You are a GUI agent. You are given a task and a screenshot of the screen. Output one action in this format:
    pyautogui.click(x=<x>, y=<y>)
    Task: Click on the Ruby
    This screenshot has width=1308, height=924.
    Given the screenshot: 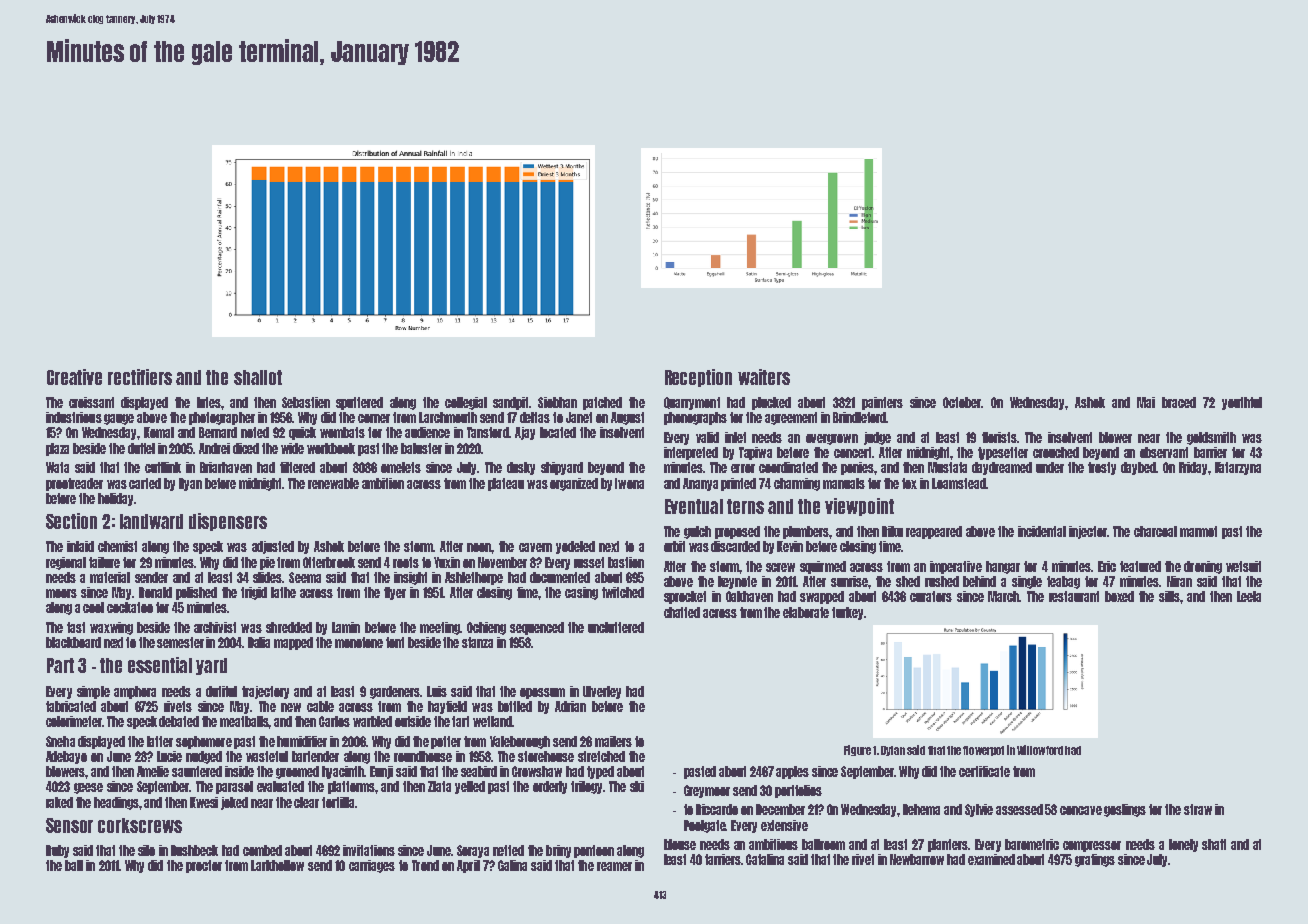 What is the action you would take?
    pyautogui.click(x=57, y=851)
